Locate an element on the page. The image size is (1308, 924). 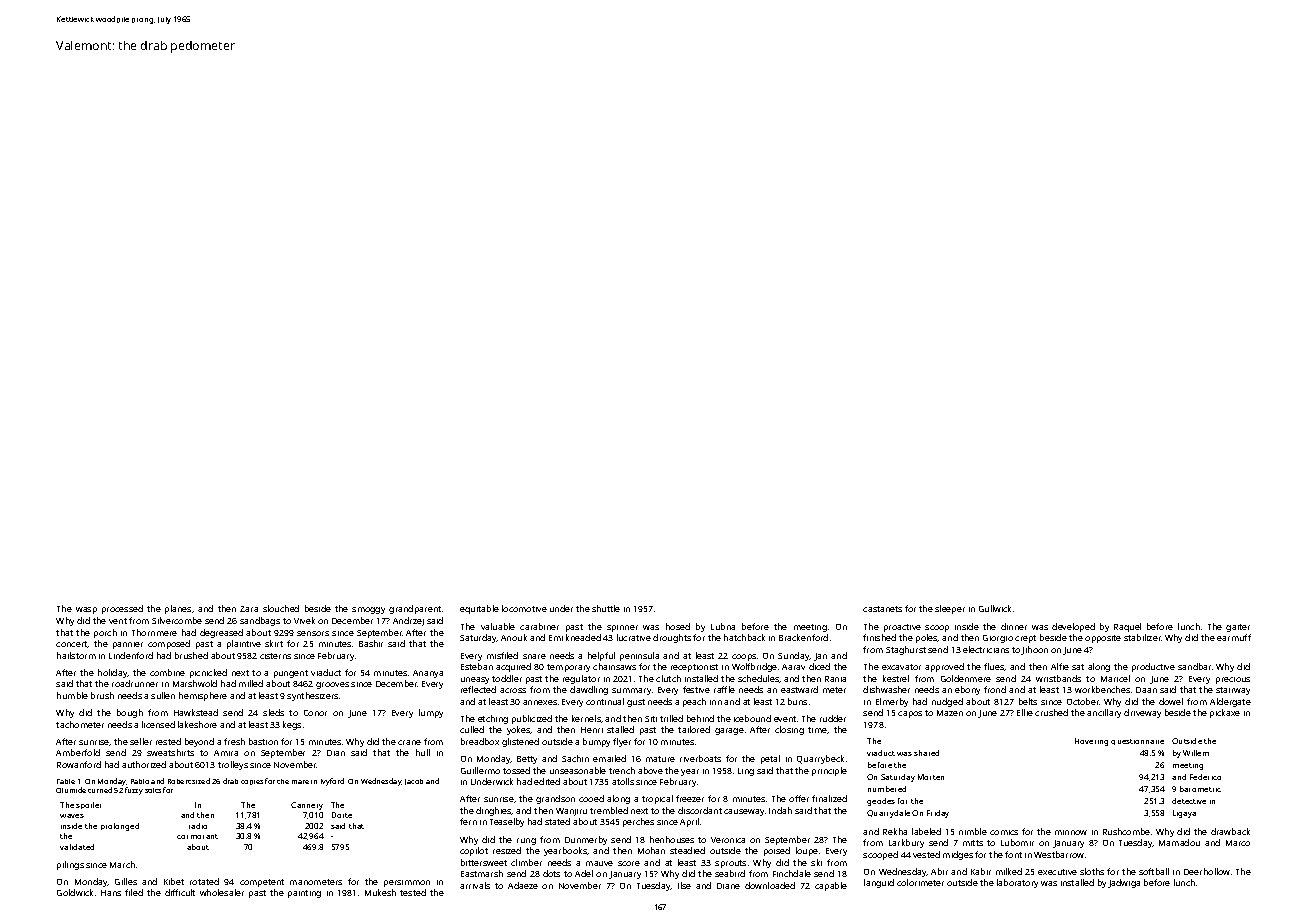
bough is located at coordinates (130, 713).
